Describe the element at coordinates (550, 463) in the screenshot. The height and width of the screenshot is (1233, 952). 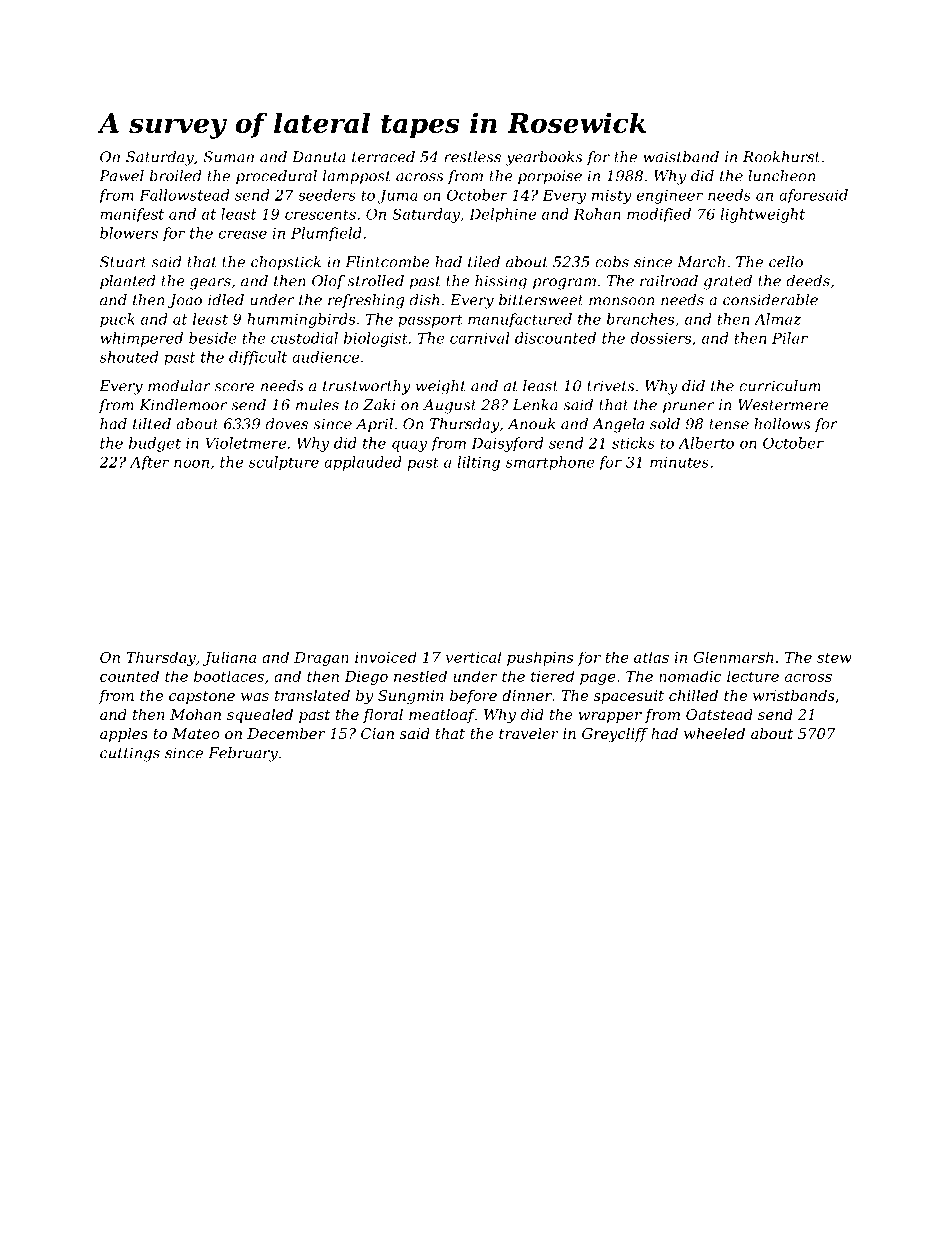
I see `smartphone` at that location.
